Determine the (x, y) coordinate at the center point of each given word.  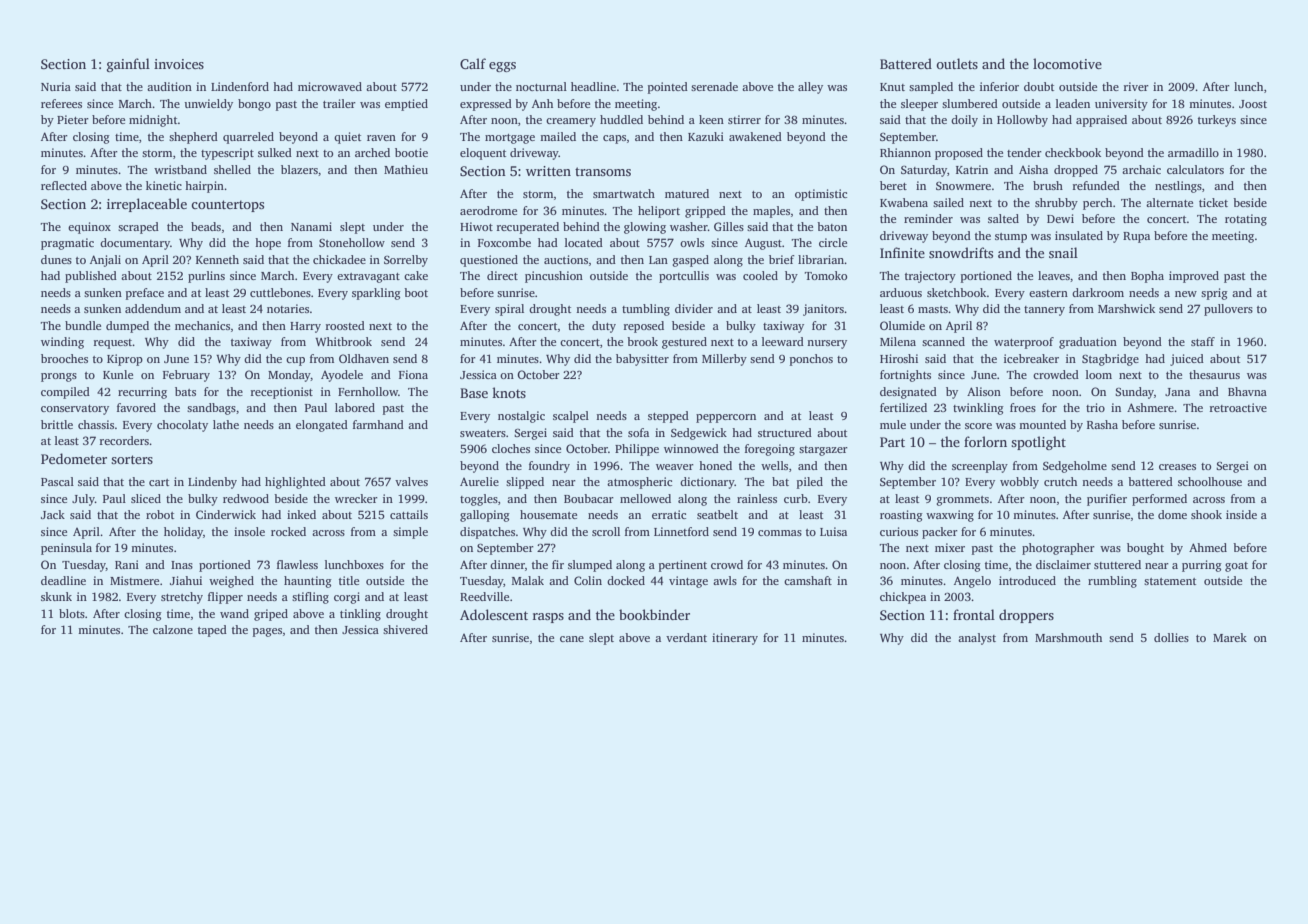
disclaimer (1063, 564)
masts (933, 309)
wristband (180, 169)
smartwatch (624, 193)
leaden (1073, 103)
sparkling (376, 294)
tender (1024, 152)
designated (908, 393)
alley (810, 88)
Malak (528, 580)
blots (72, 613)
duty (604, 327)
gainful (128, 65)
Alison (984, 391)
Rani (127, 564)
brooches (64, 358)
